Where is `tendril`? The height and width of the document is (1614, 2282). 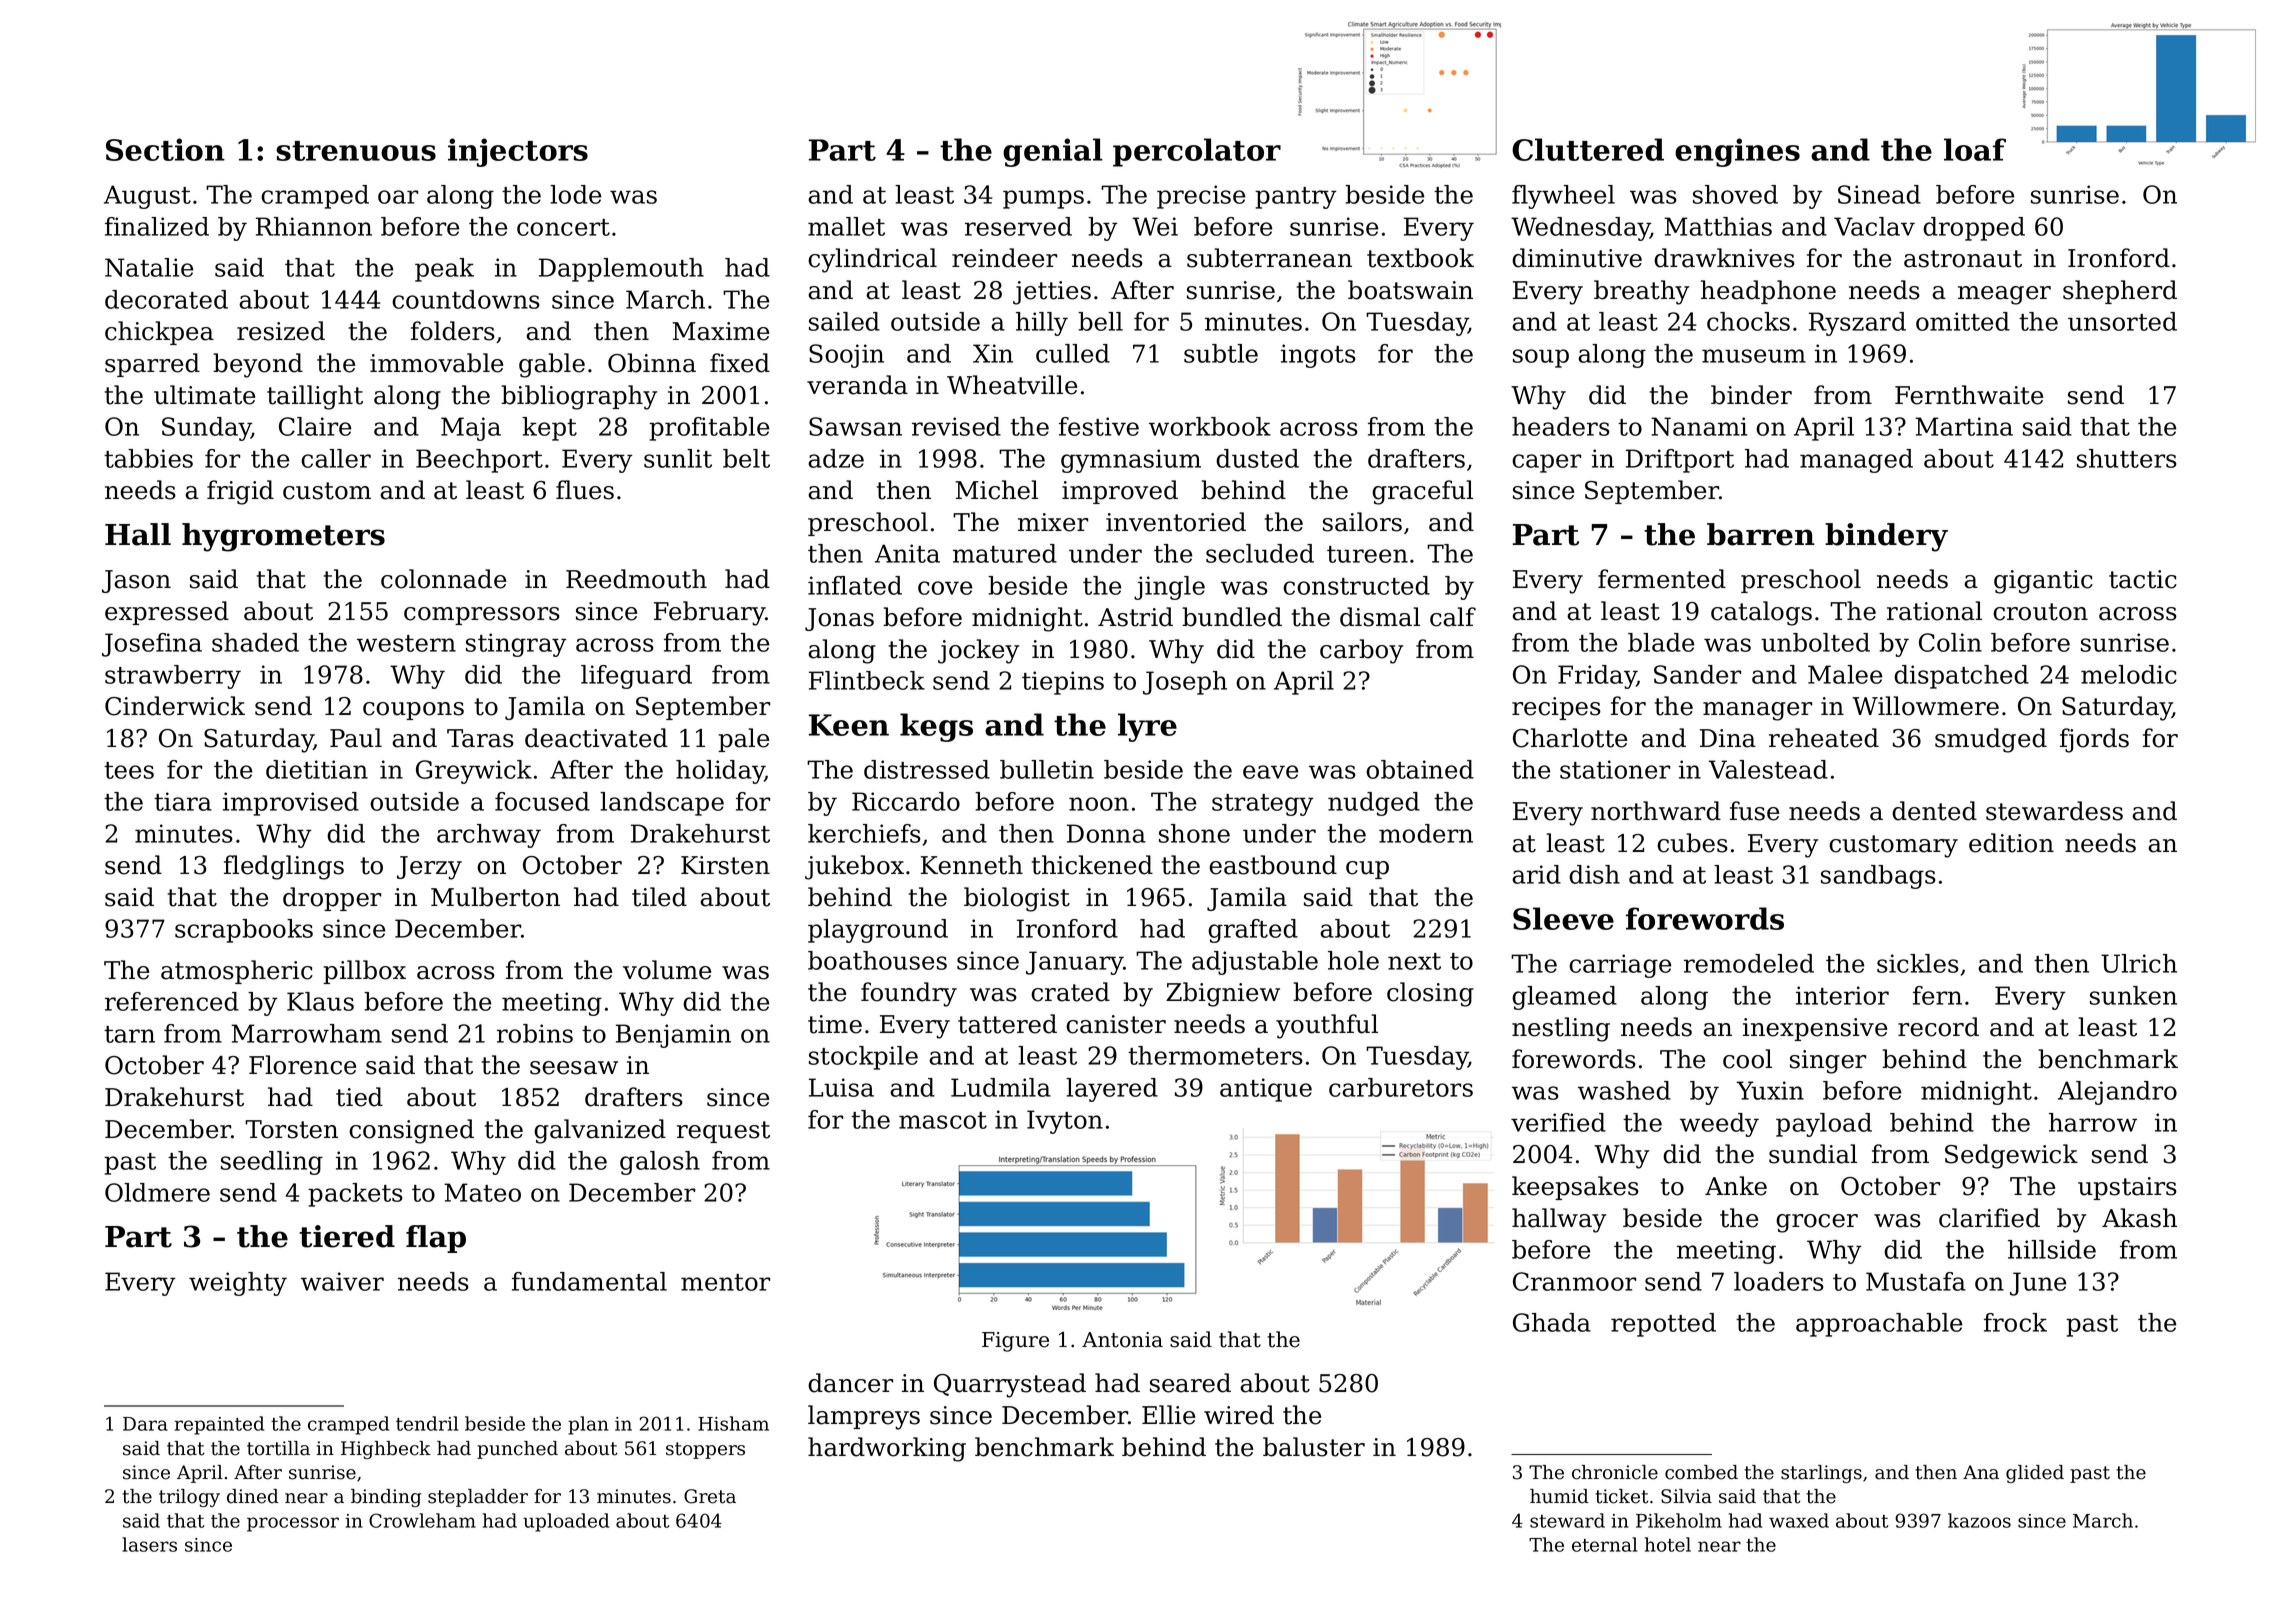
tendril is located at coordinates (427, 1423).
